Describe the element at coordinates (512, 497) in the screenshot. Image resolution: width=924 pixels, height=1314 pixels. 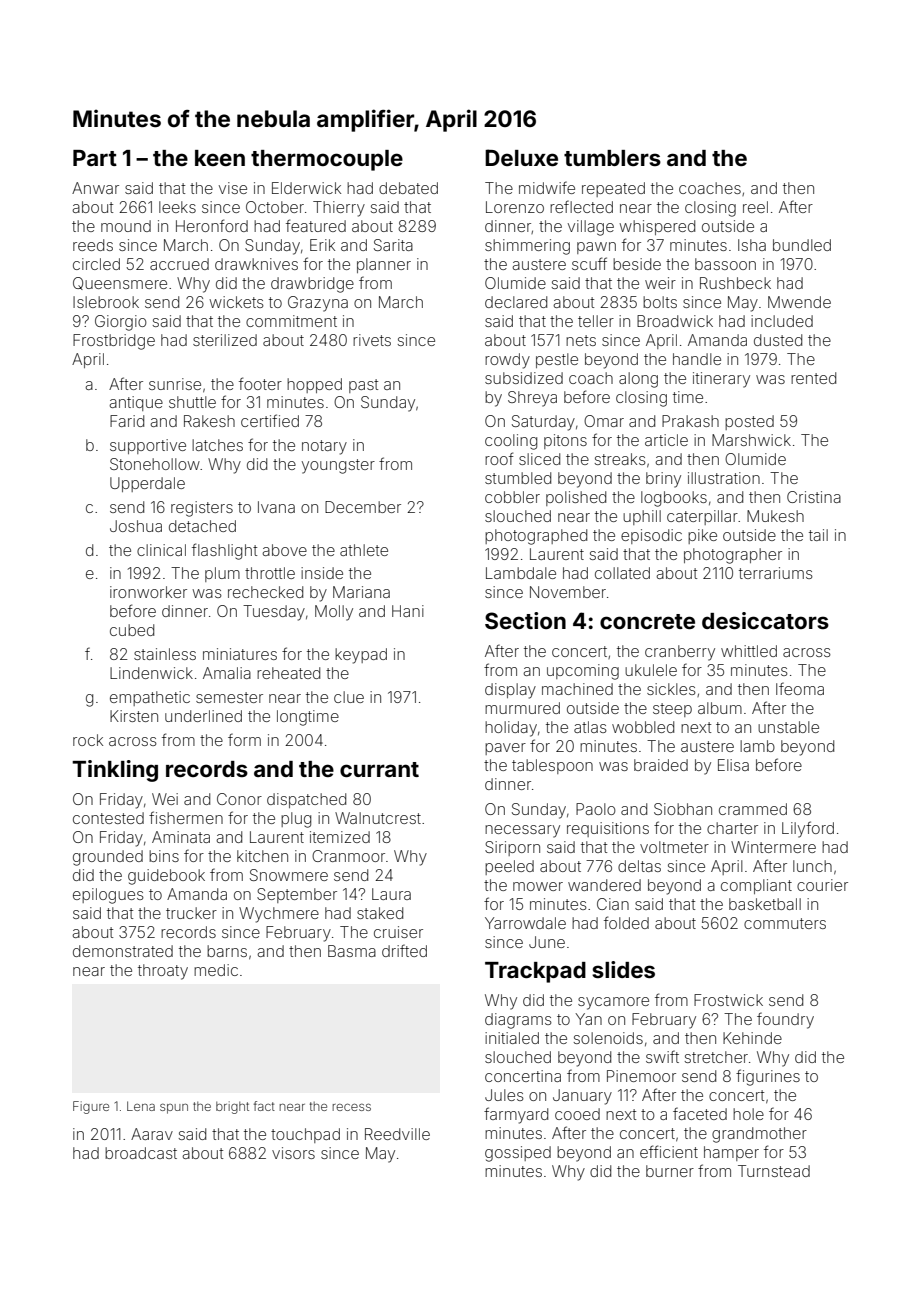
I see `cobbler` at that location.
